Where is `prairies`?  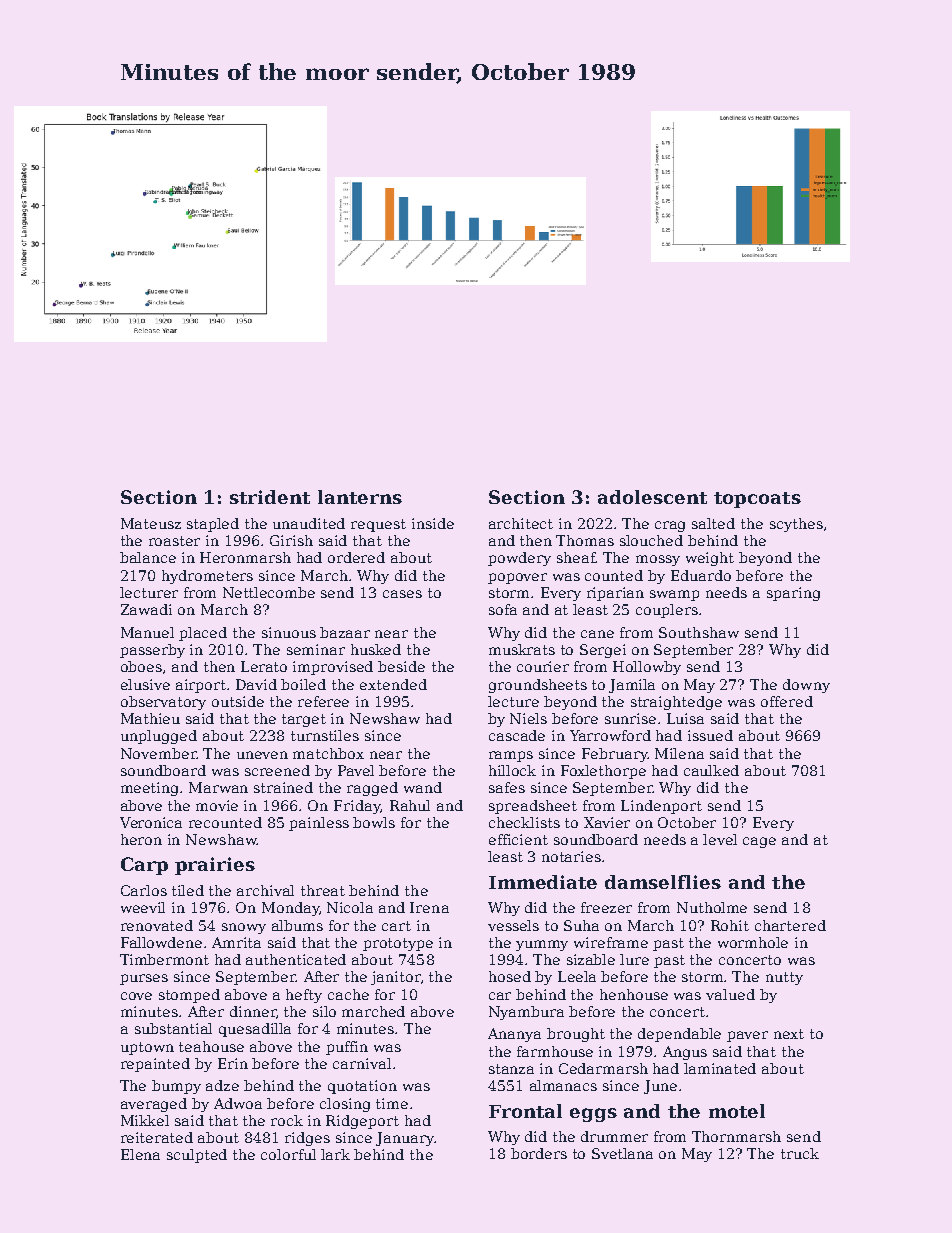 prairies is located at coordinates (215, 866).
